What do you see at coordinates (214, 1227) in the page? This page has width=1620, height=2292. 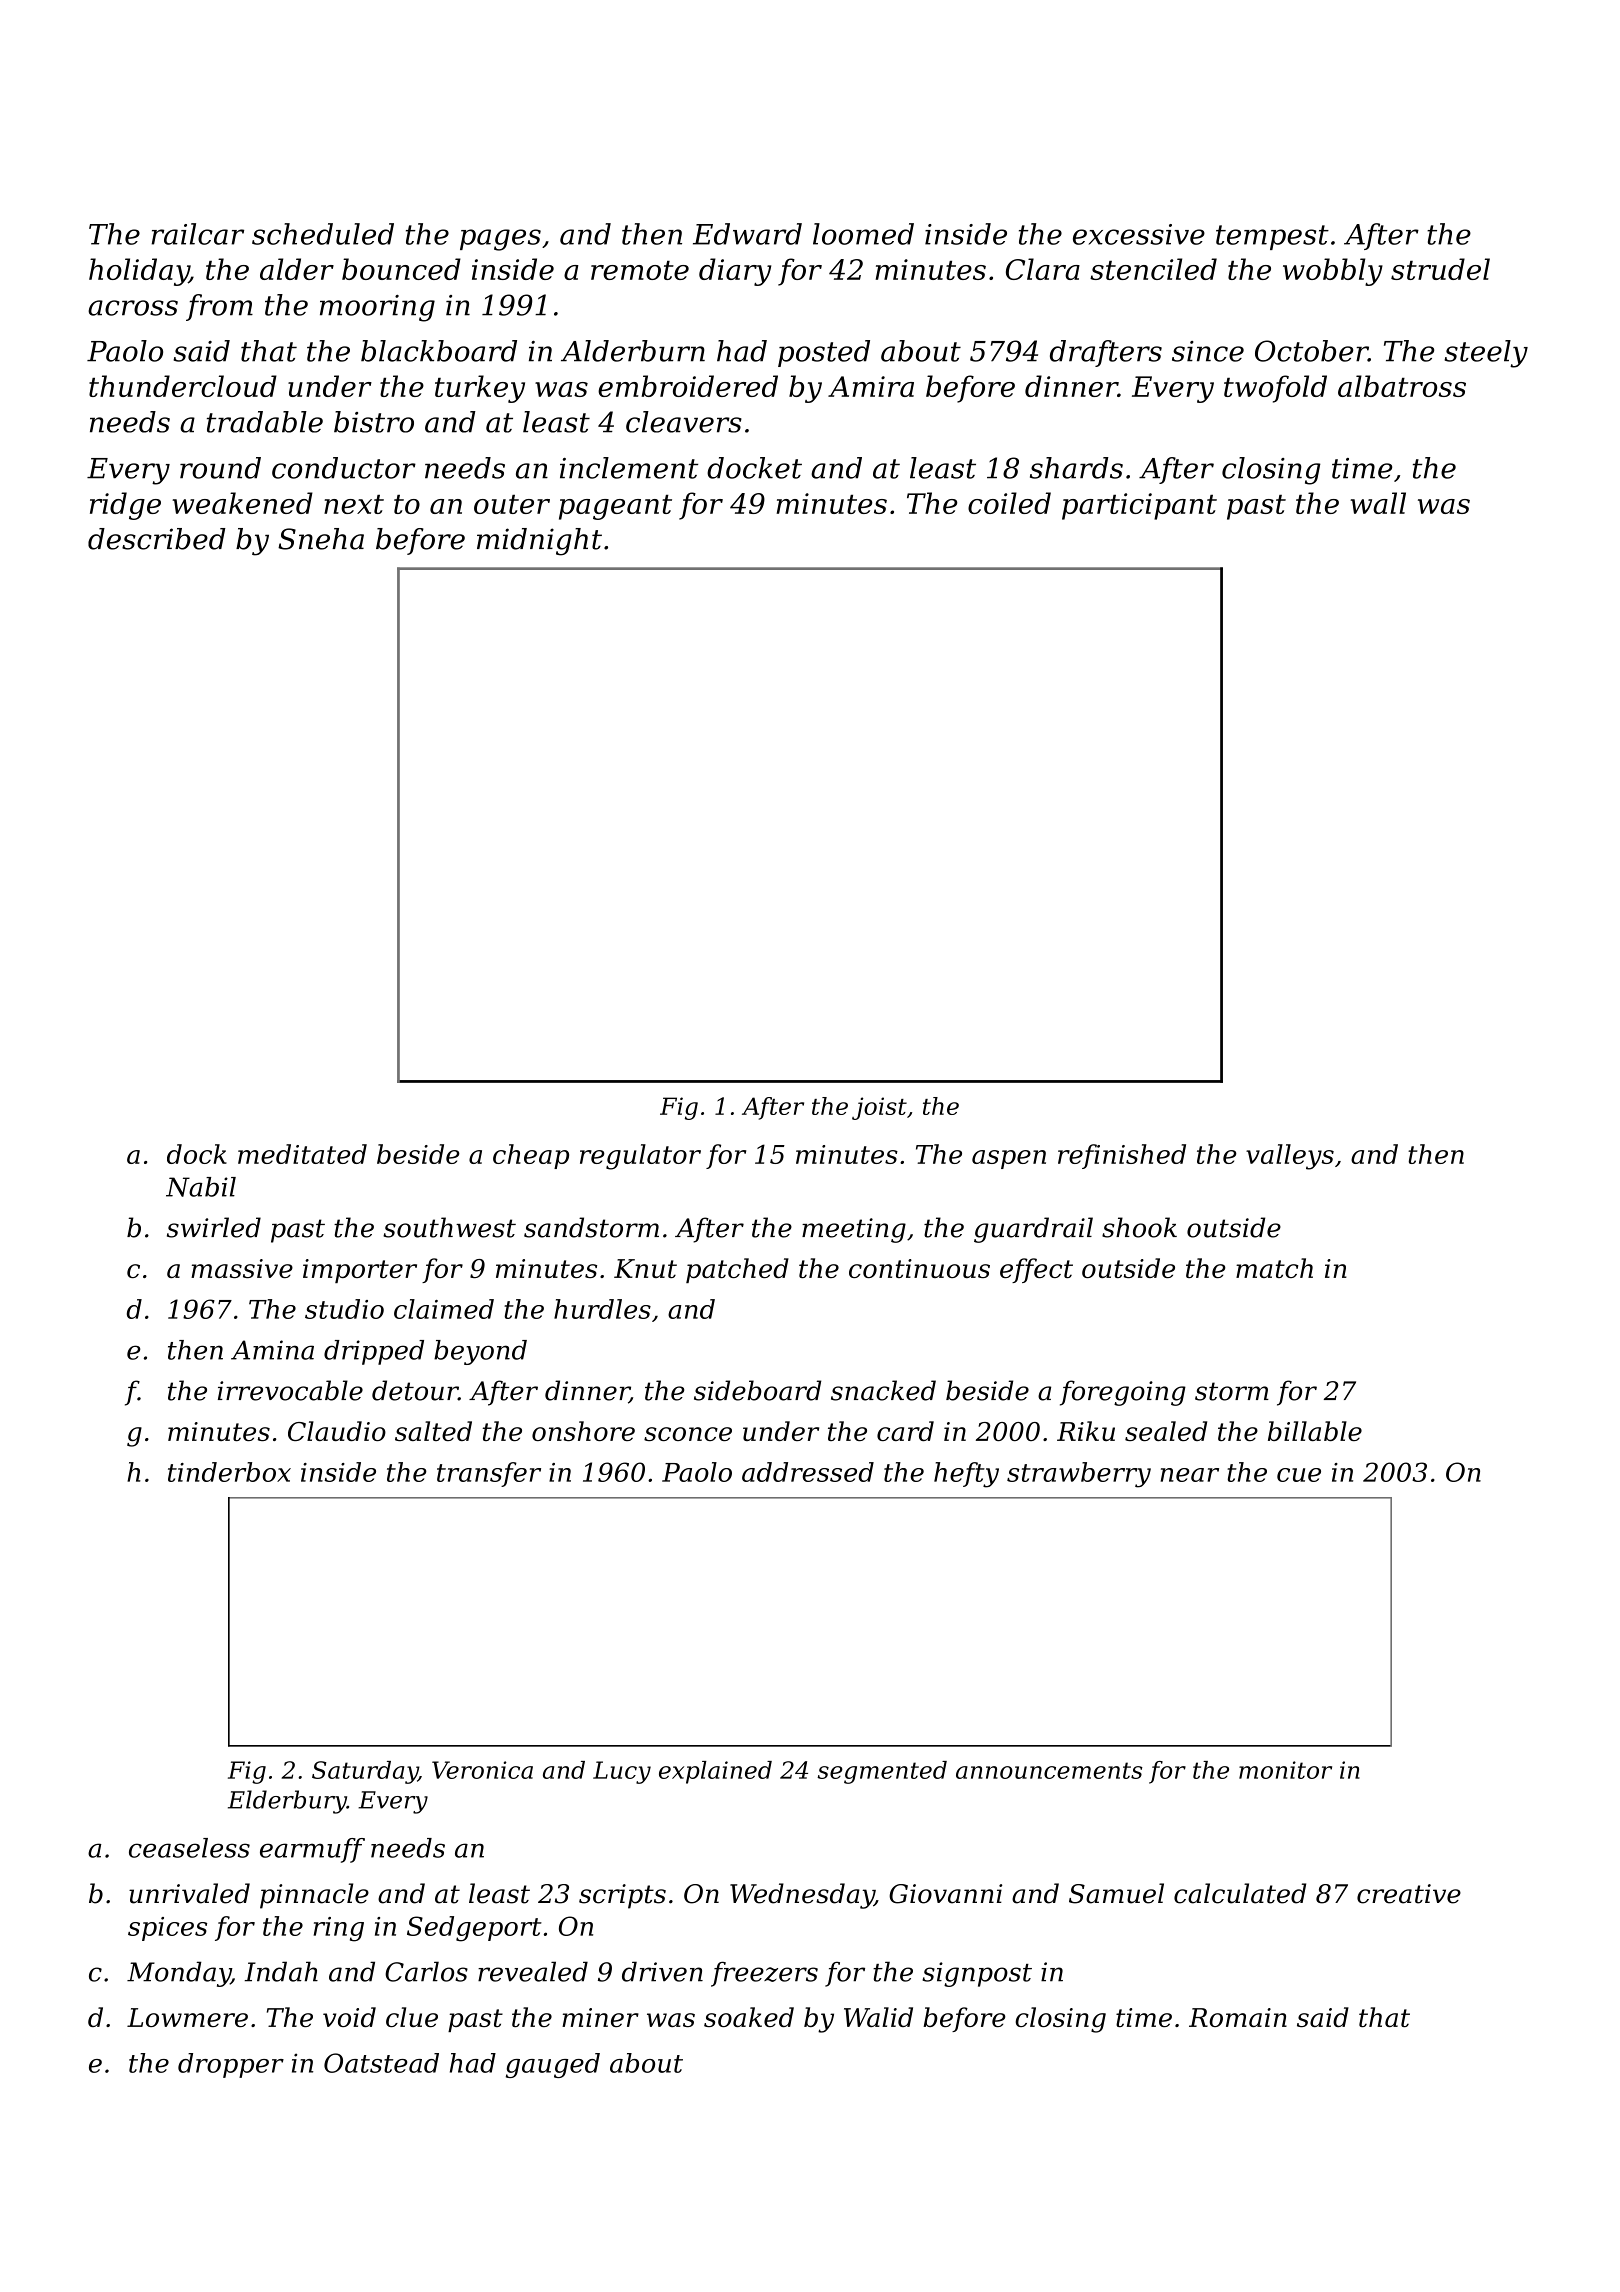 I see `swirled` at bounding box center [214, 1227].
